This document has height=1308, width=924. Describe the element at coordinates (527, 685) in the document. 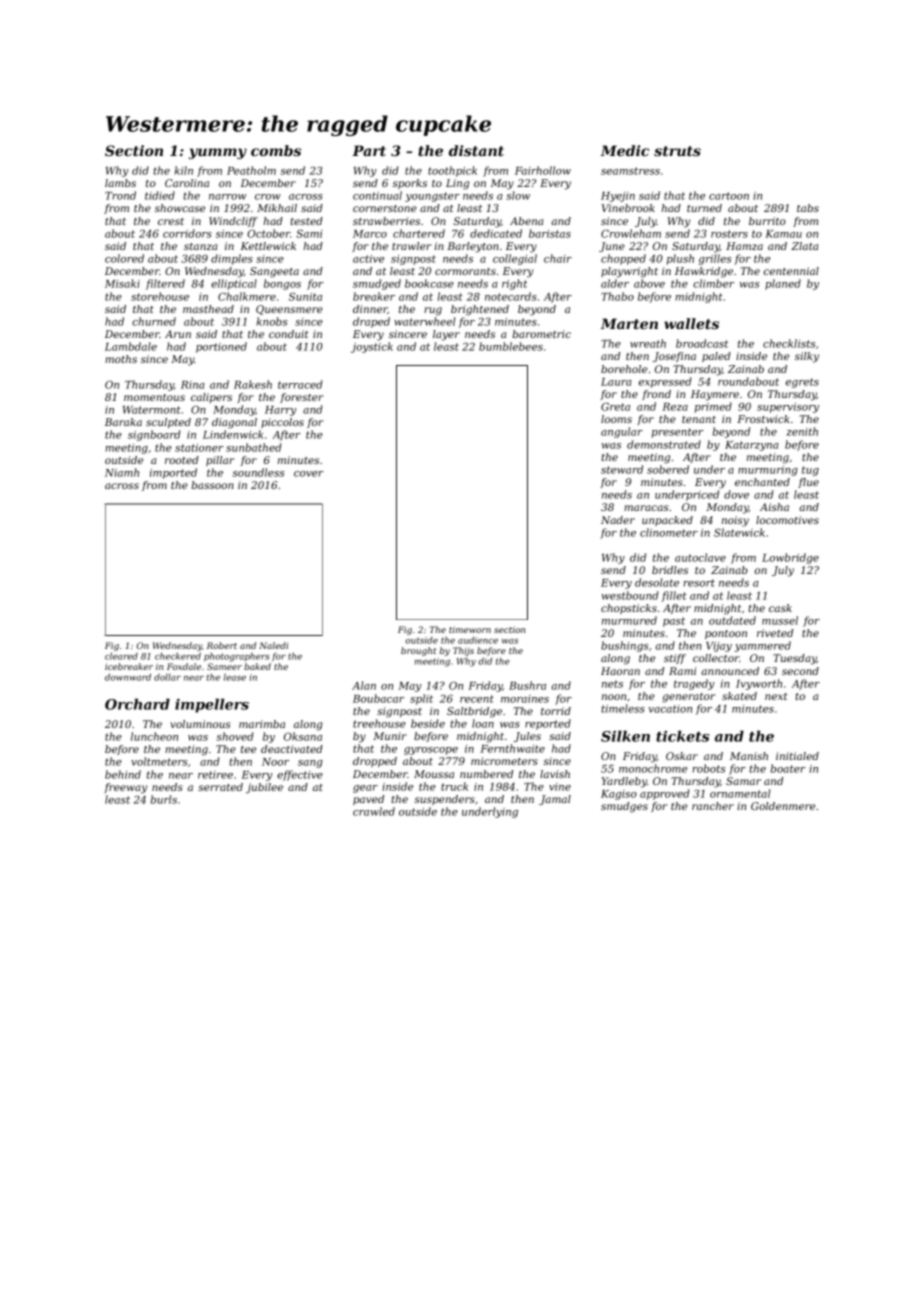

I see `Bushra` at that location.
